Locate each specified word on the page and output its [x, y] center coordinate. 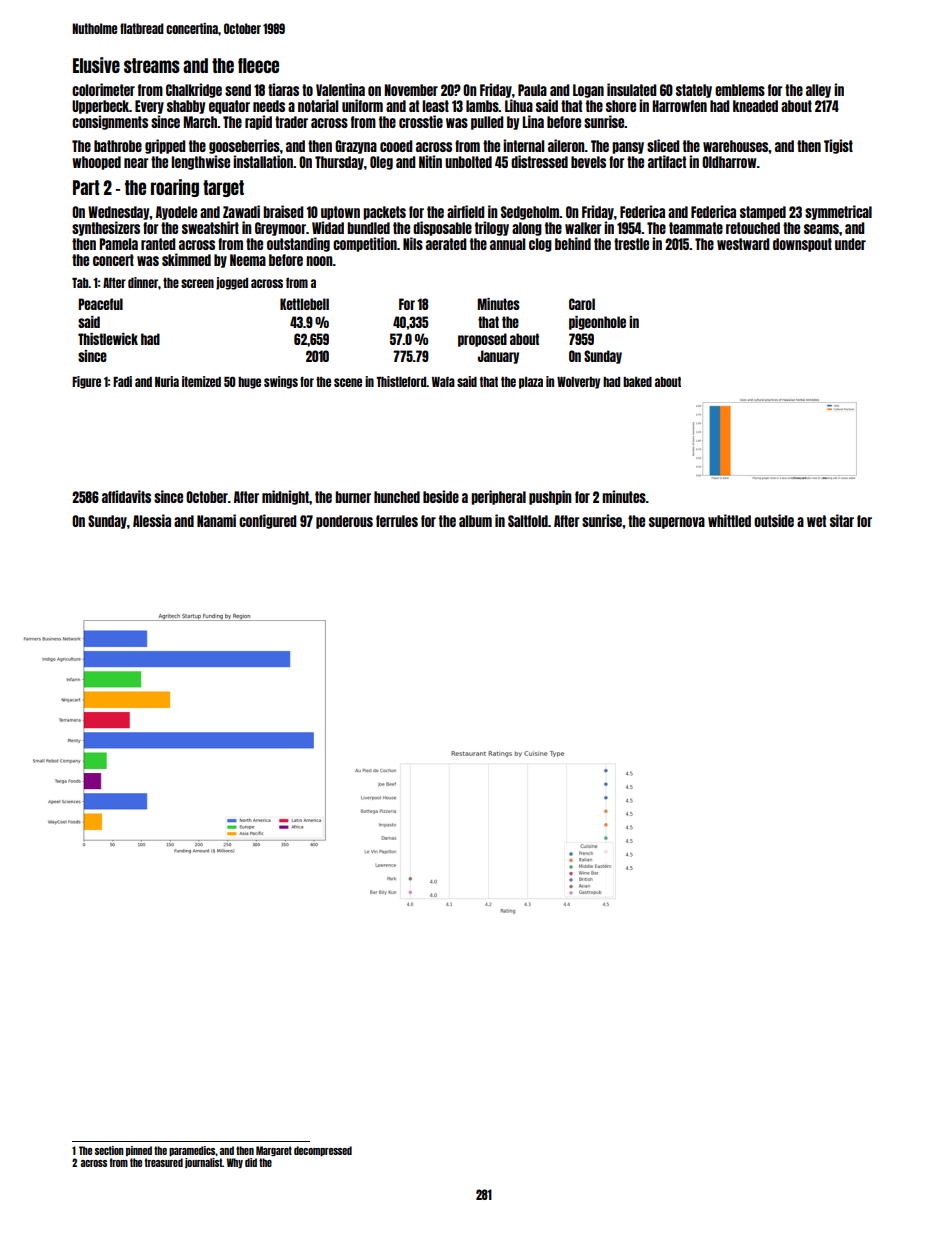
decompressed [323, 1151]
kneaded [755, 106]
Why [235, 1163]
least [435, 106]
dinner [143, 282]
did [251, 1162]
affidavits [126, 496]
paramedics [192, 1151]
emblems [740, 90]
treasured [164, 1162]
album [475, 521]
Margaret [274, 1151]
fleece [258, 65]
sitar [842, 520]
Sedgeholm [530, 213]
